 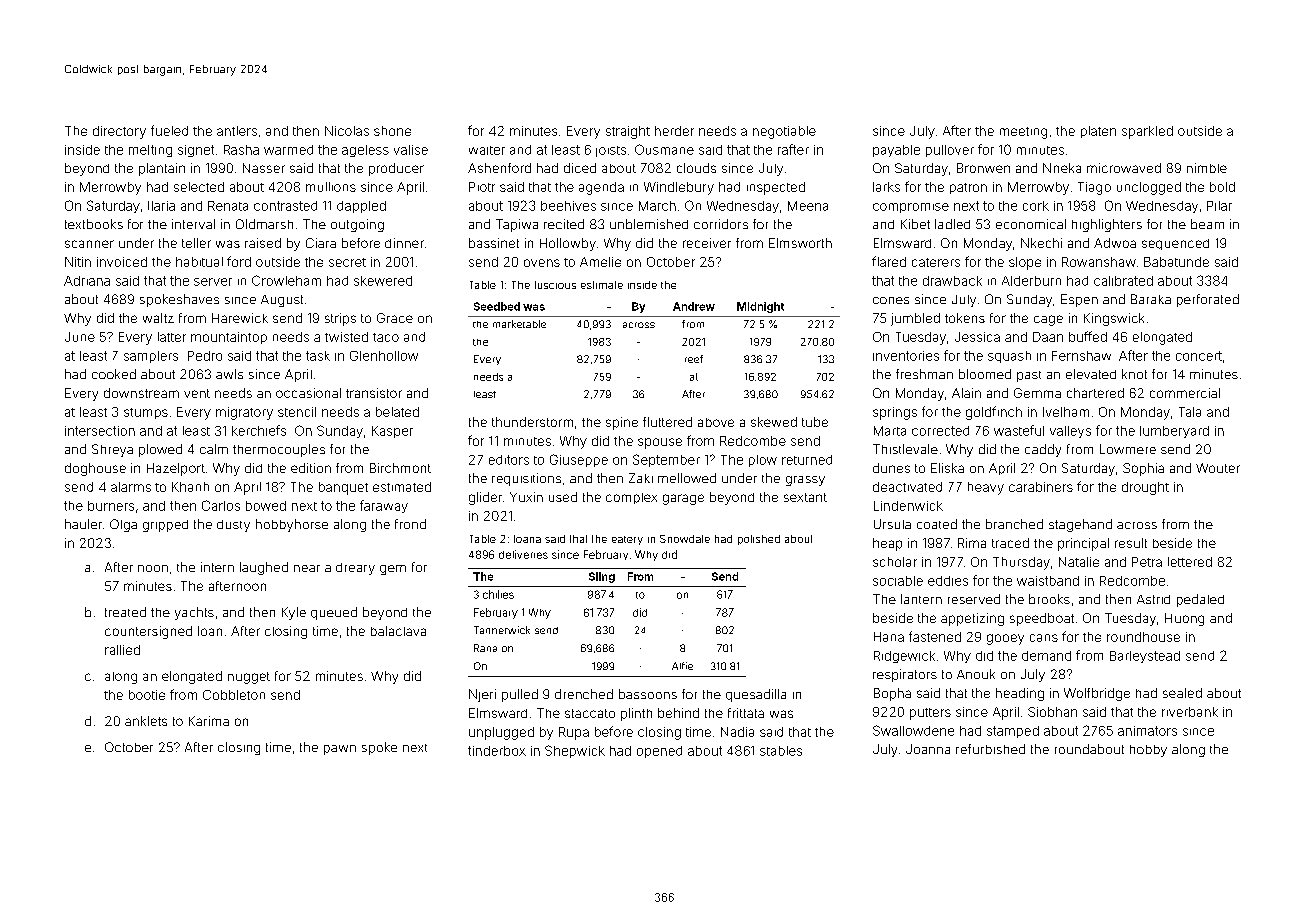 I want to click on intersection, so click(x=100, y=431).
